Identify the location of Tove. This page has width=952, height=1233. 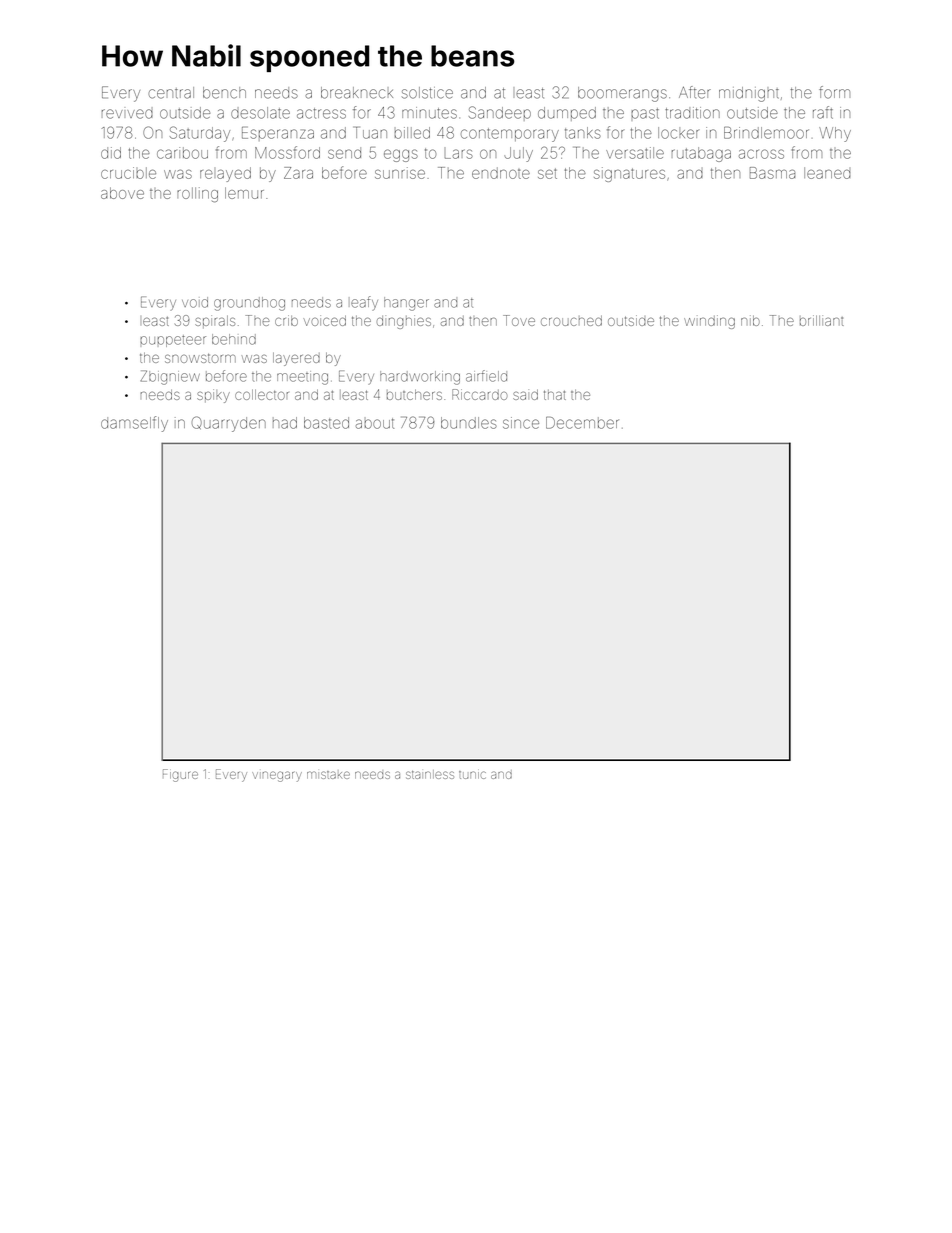
(519, 320).
